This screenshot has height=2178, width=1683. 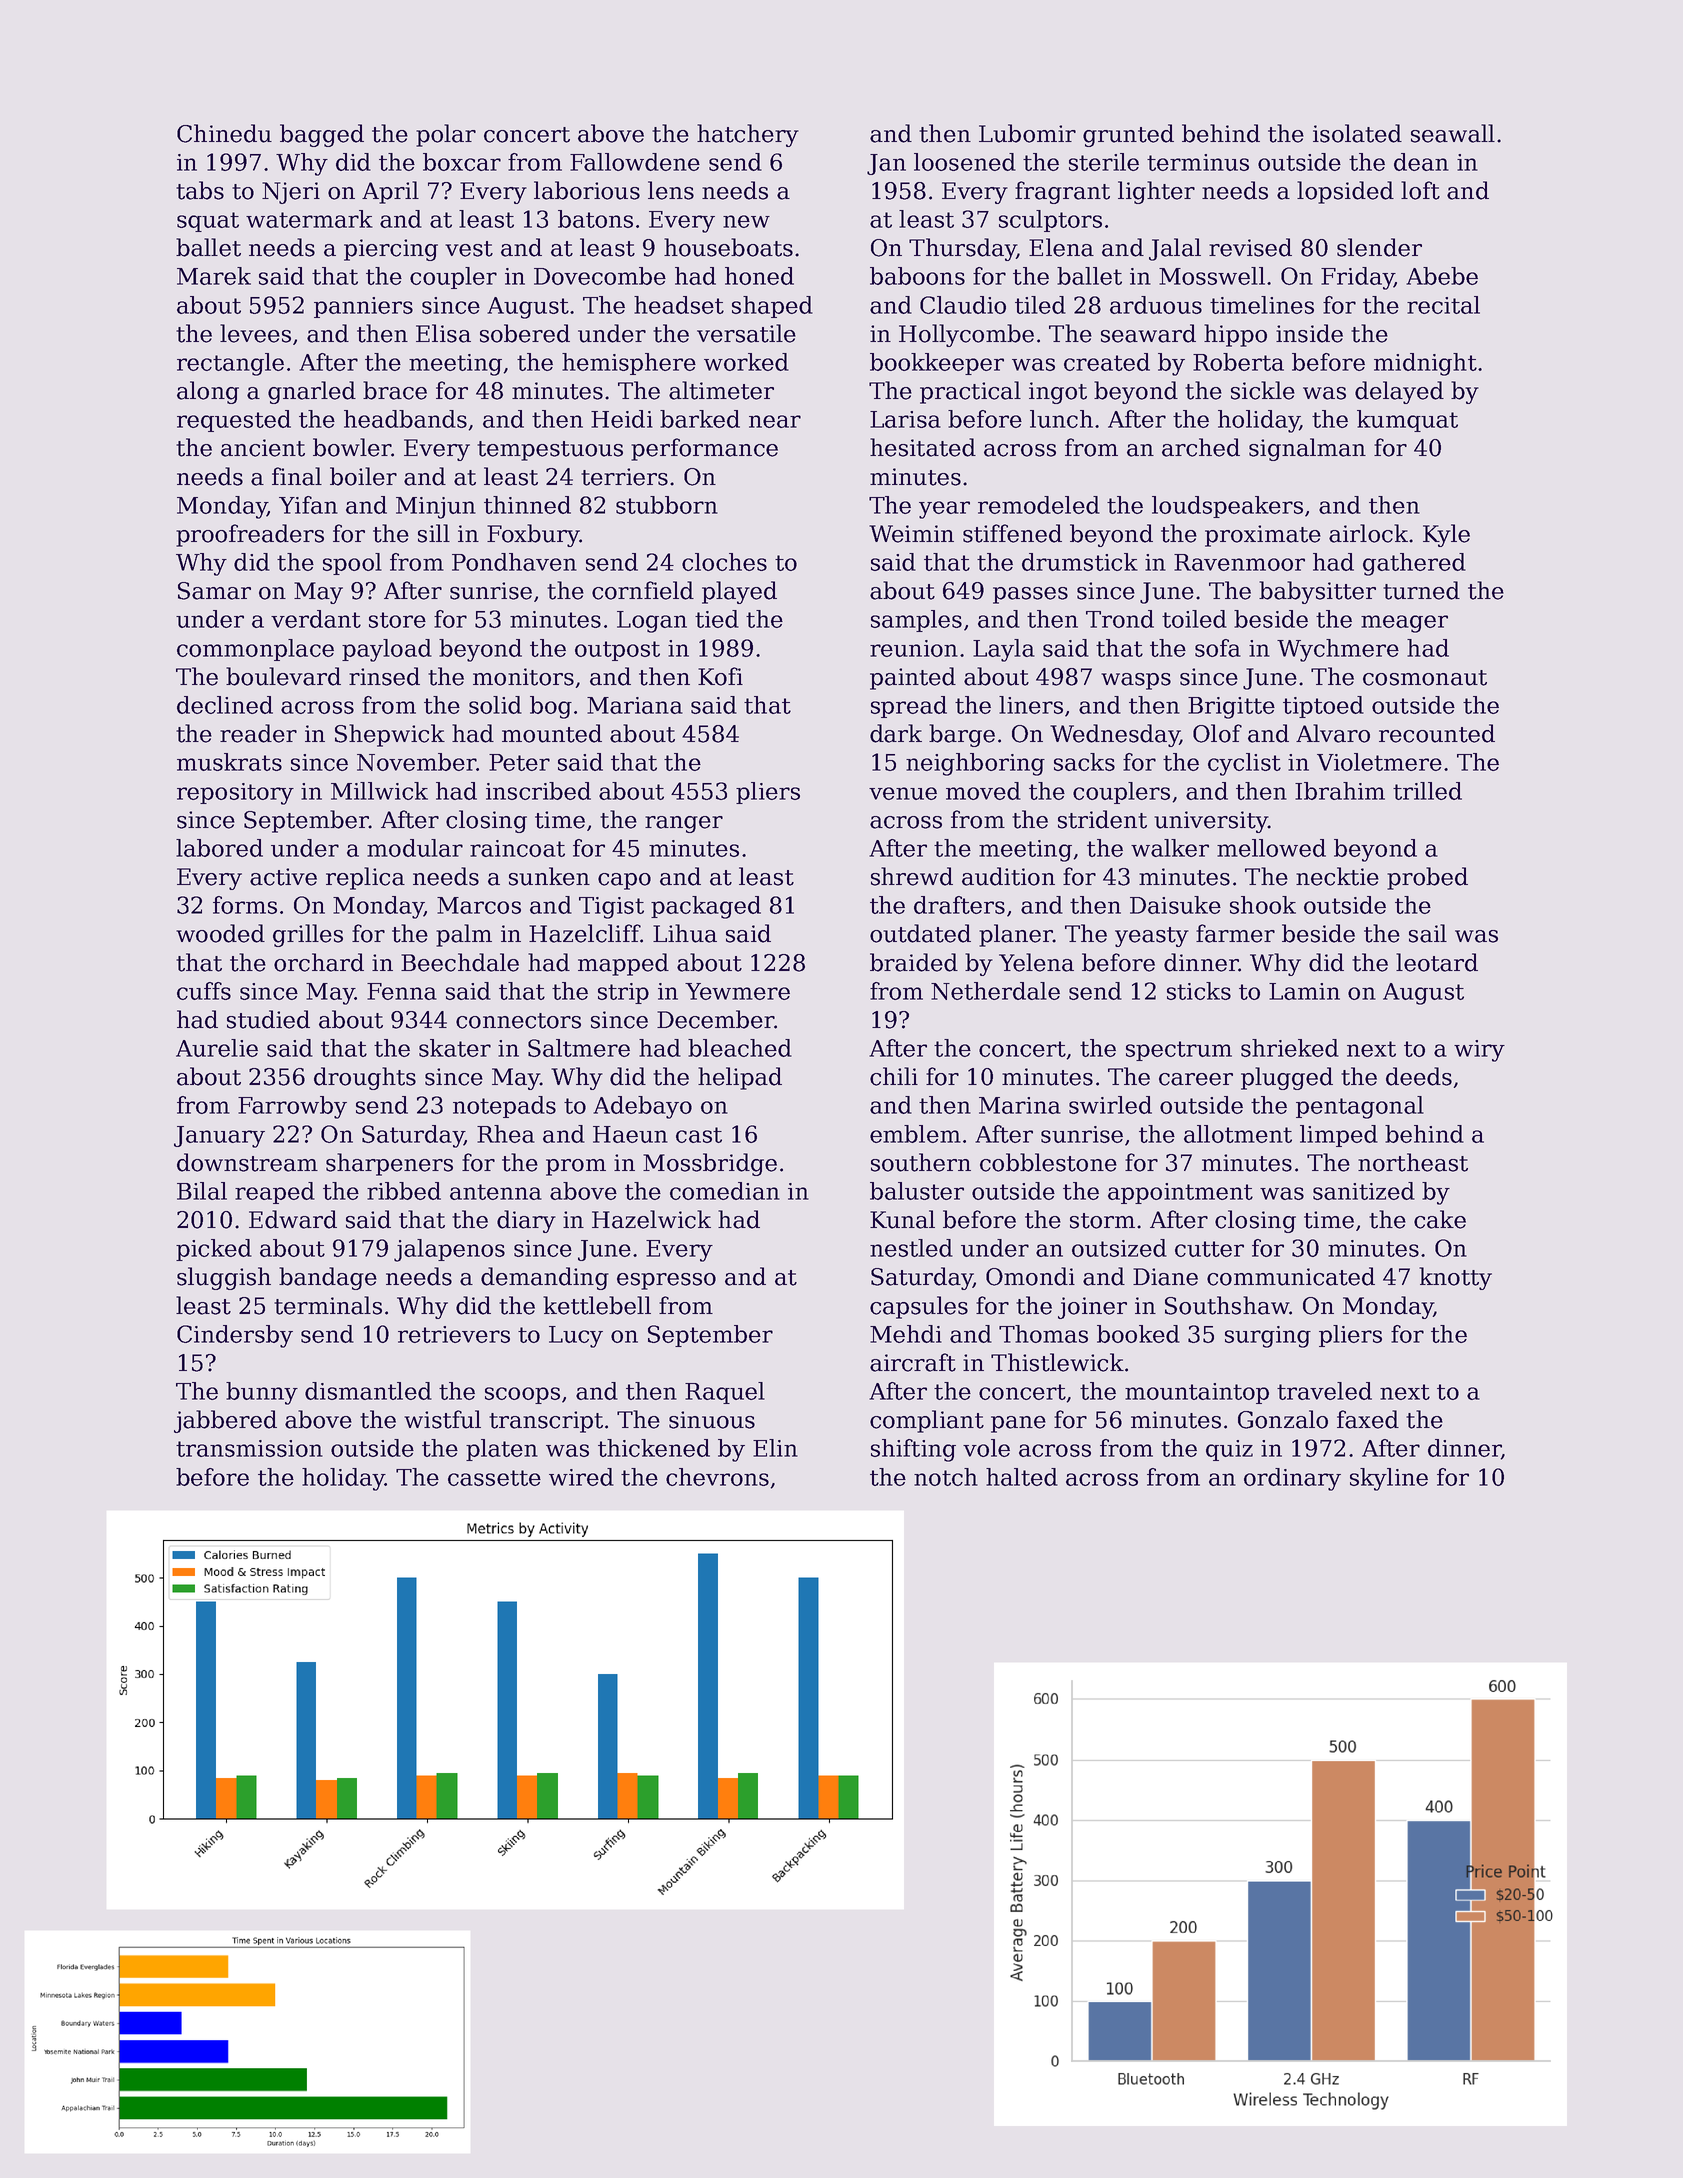 What do you see at coordinates (538, 791) in the screenshot?
I see `inscribed` at bounding box center [538, 791].
